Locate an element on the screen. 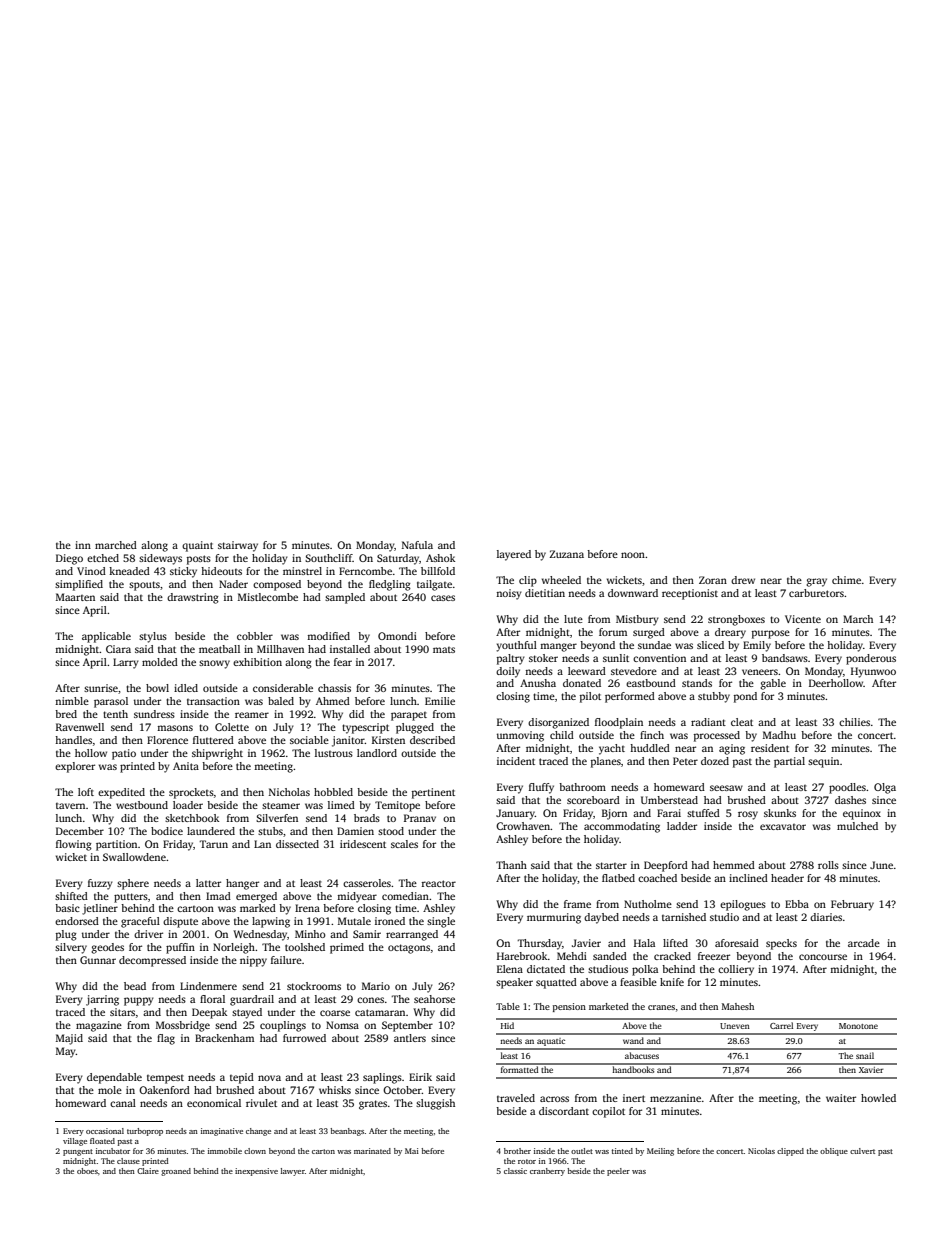  carton is located at coordinates (323, 1151).
